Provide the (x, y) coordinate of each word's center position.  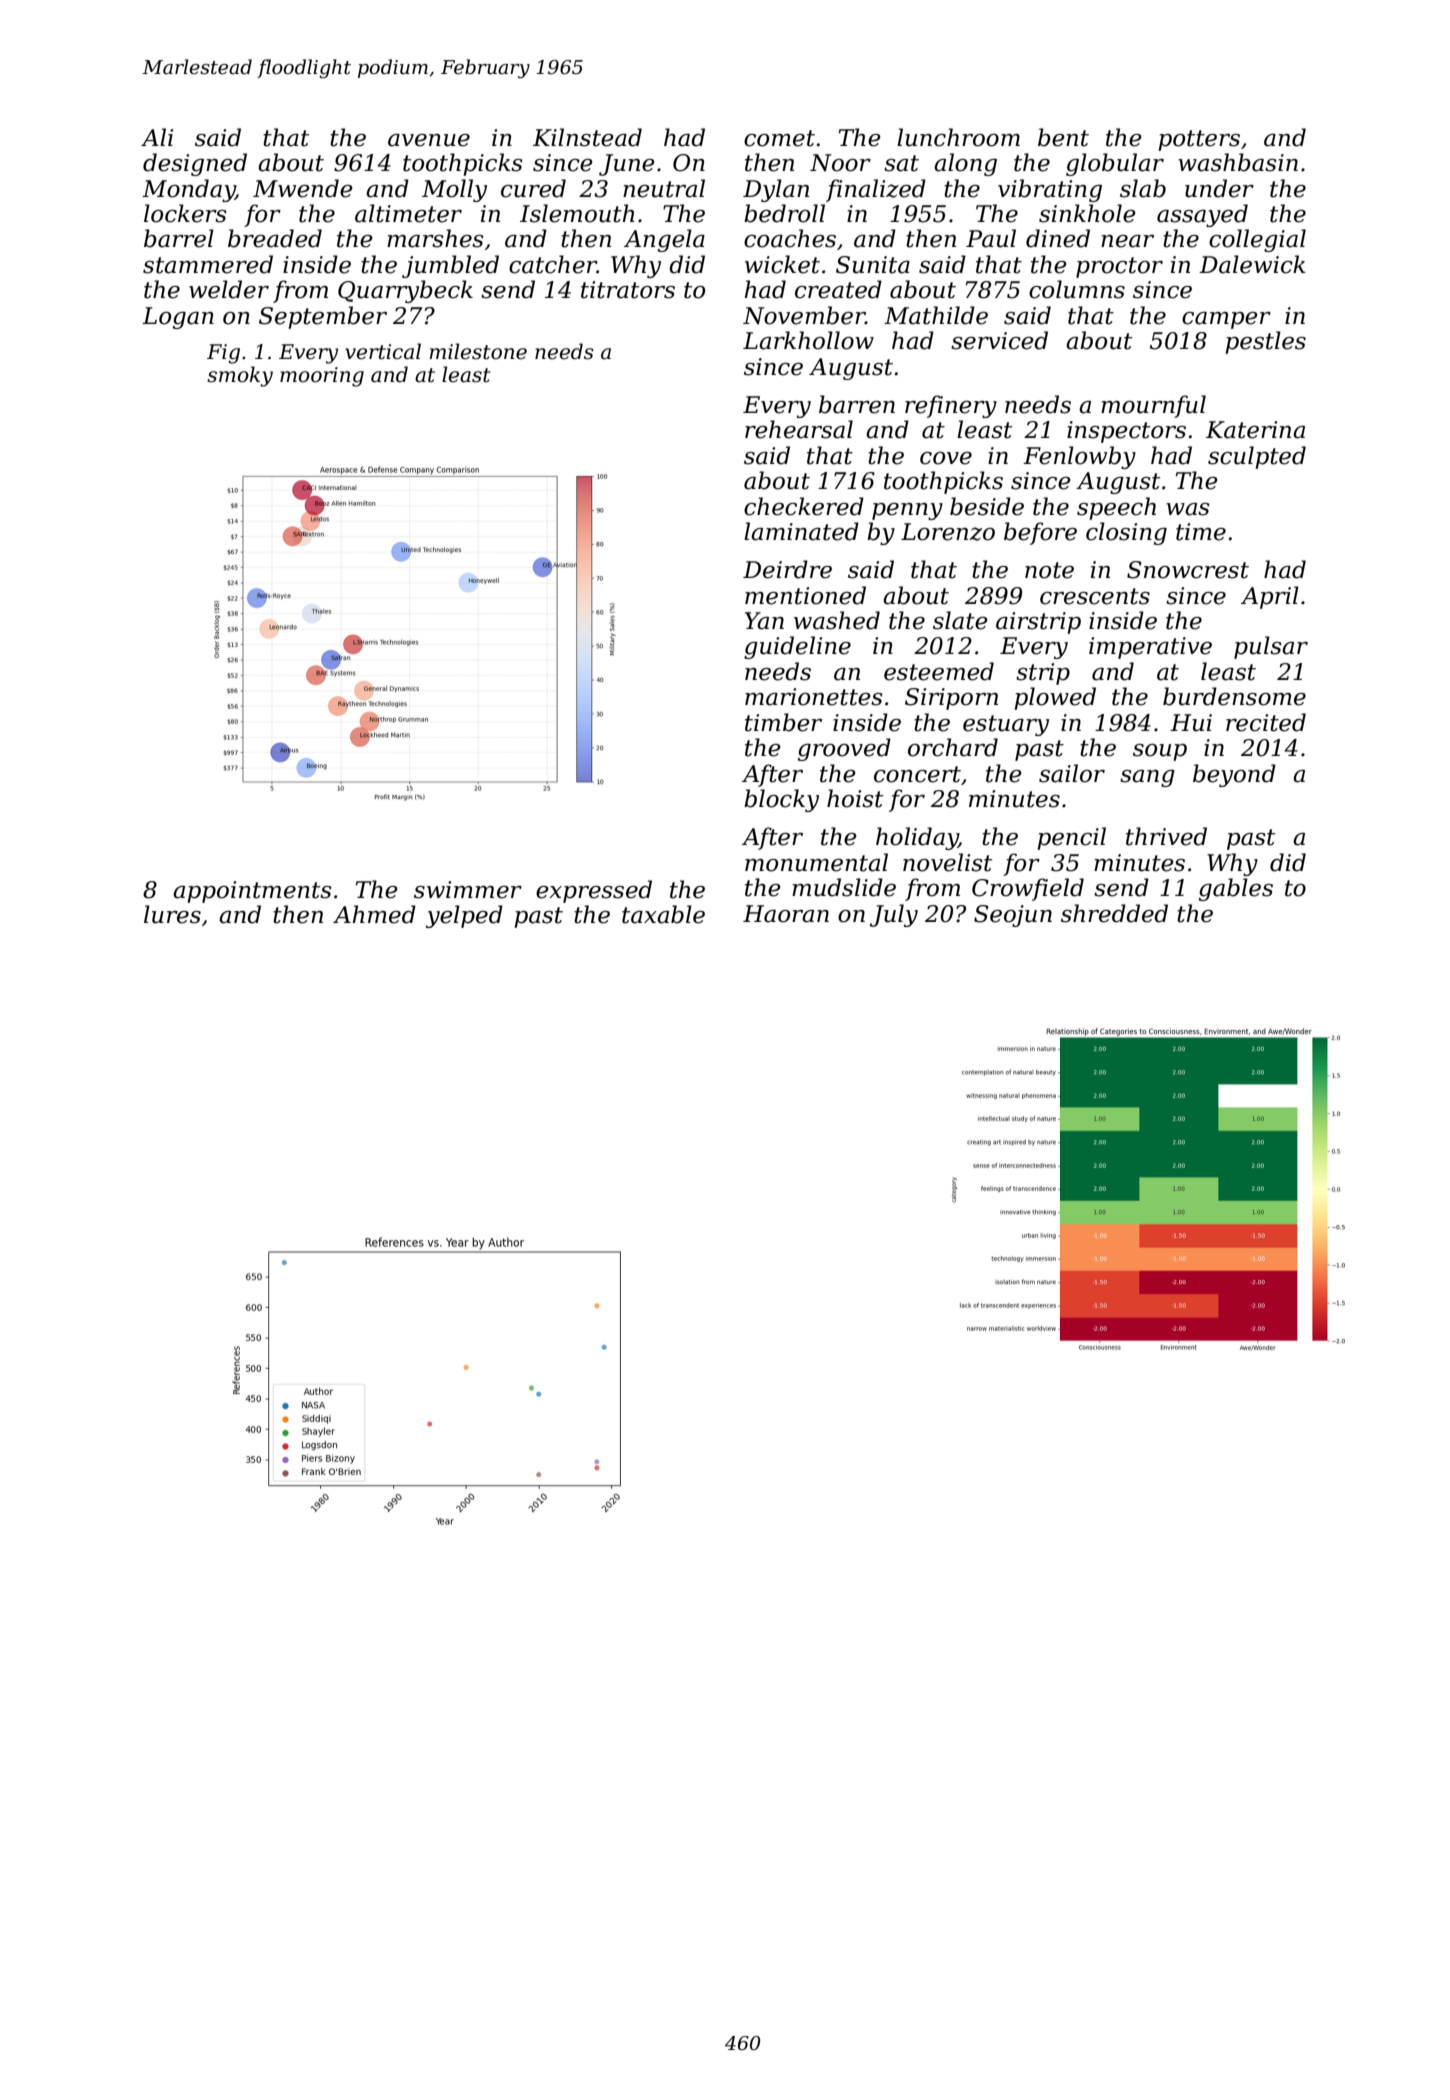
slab (1143, 188)
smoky (240, 376)
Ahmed (374, 914)
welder (229, 289)
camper (1226, 320)
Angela (664, 240)
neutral (664, 188)
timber (783, 722)
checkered (804, 506)
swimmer (468, 890)
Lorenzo (948, 532)
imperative (1150, 648)
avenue (429, 140)
